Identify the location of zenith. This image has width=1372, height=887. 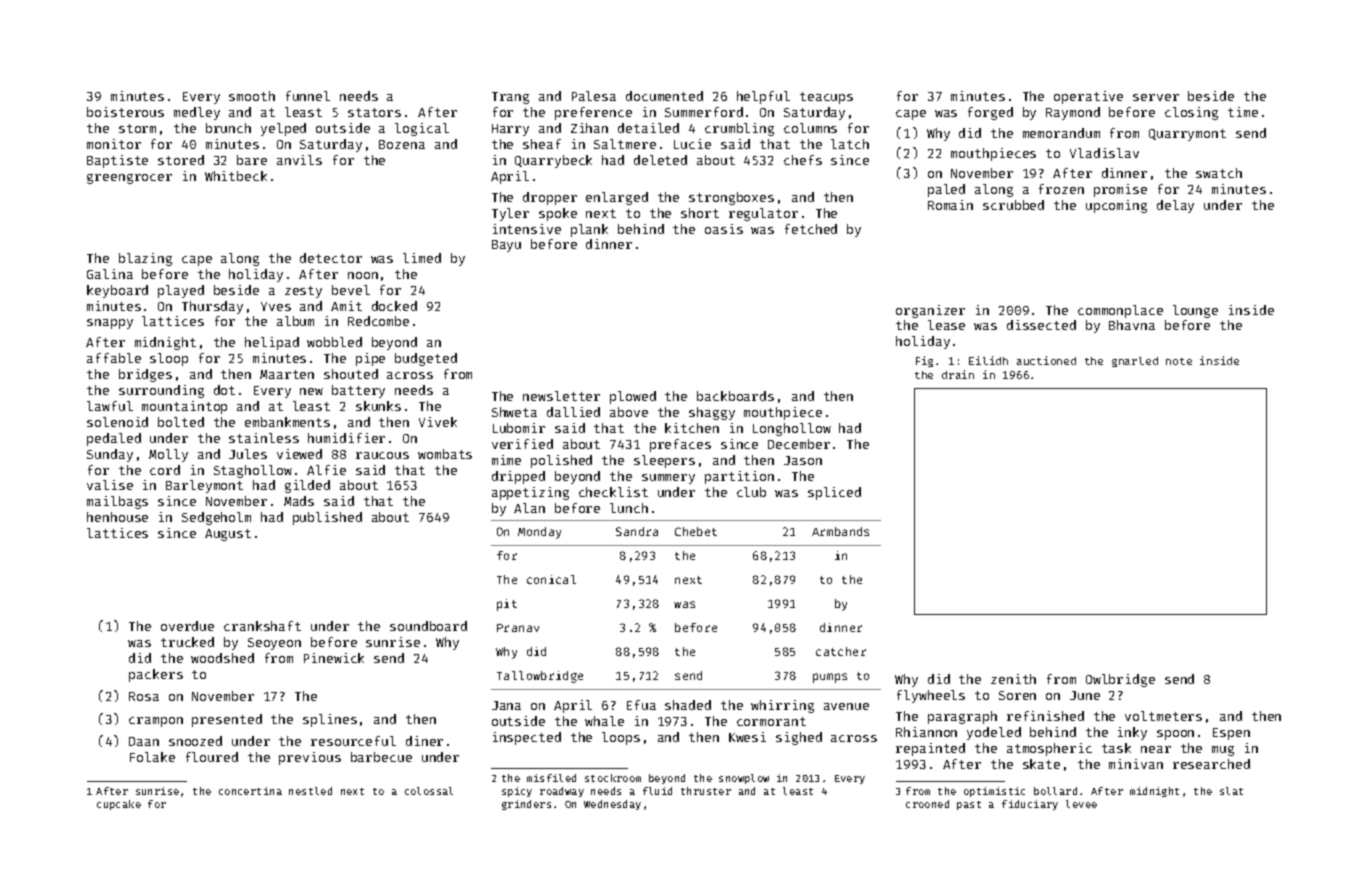
(1013, 679).
